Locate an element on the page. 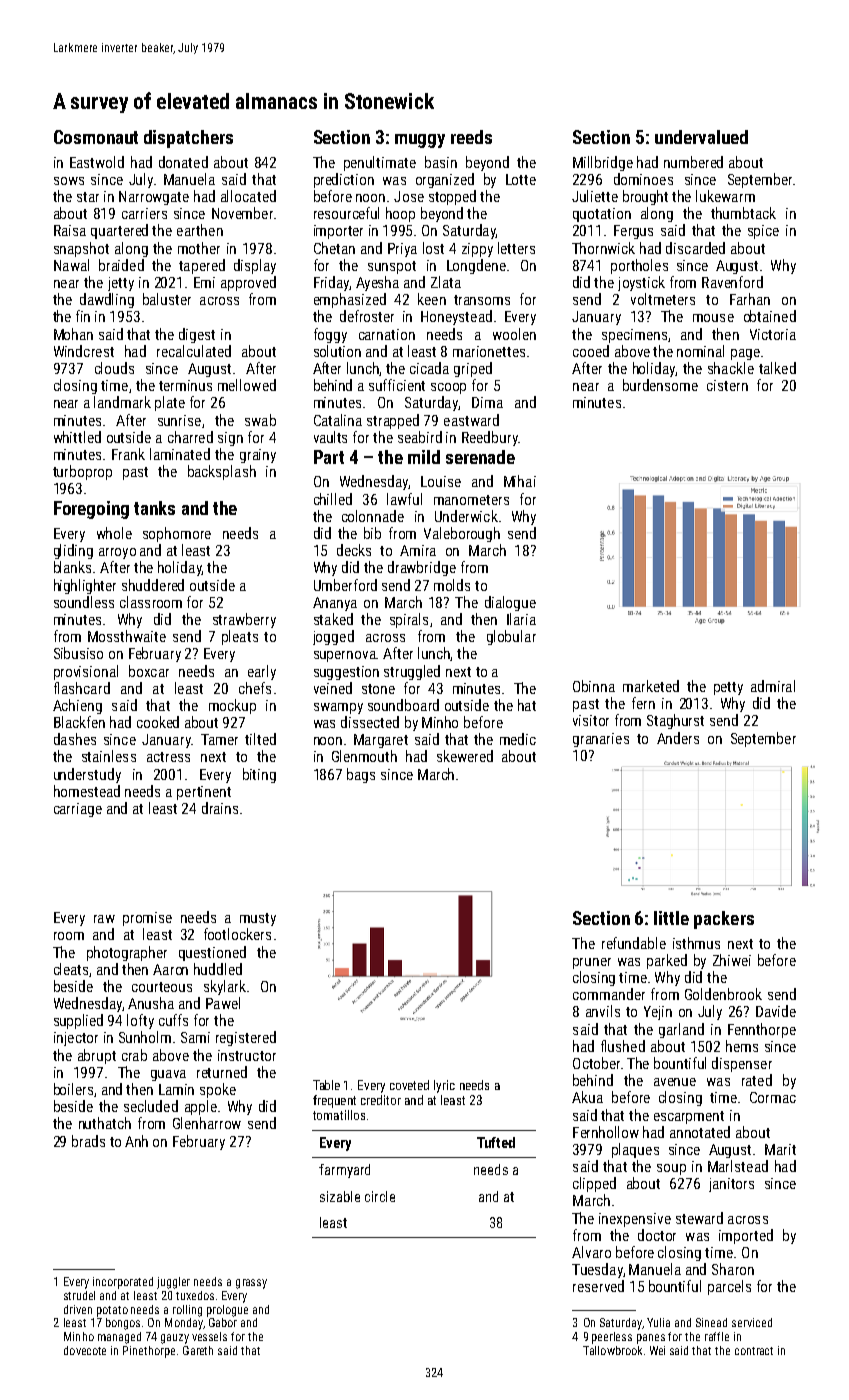 The height and width of the image is (1400, 849). sows is located at coordinates (69, 181).
